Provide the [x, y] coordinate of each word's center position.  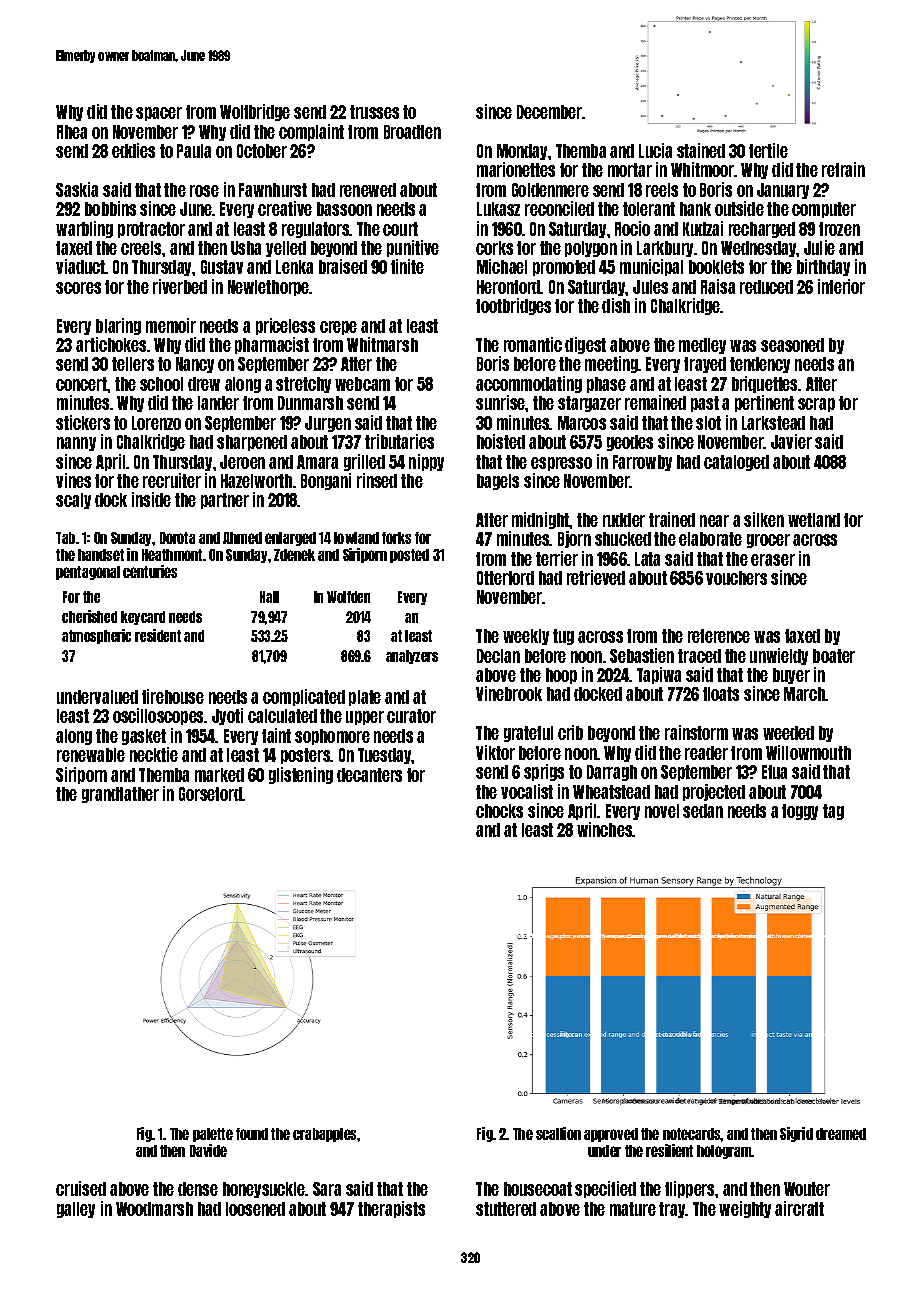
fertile [768, 150]
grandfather [120, 795]
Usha [246, 248]
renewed [368, 190]
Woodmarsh [154, 1209]
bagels [498, 482]
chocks [499, 811]
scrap [816, 405]
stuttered [506, 1209]
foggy [800, 812]
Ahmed [242, 538]
